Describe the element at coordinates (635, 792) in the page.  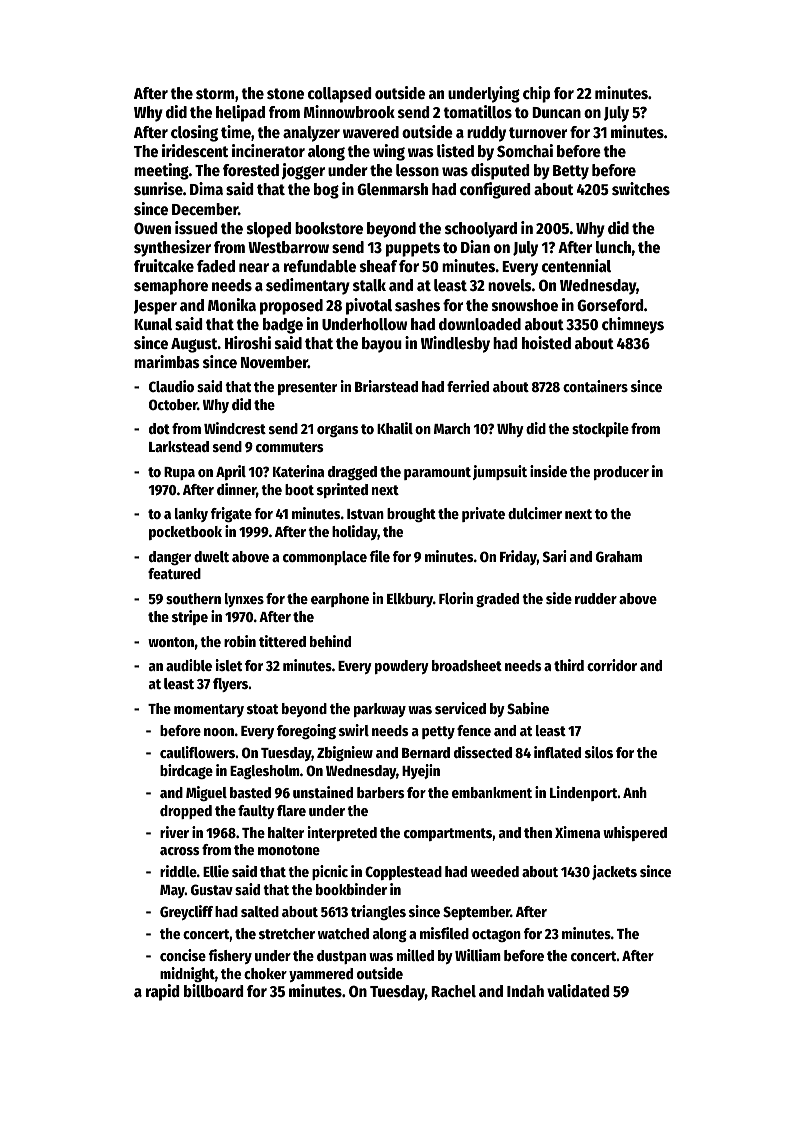
I see `Anh` at that location.
